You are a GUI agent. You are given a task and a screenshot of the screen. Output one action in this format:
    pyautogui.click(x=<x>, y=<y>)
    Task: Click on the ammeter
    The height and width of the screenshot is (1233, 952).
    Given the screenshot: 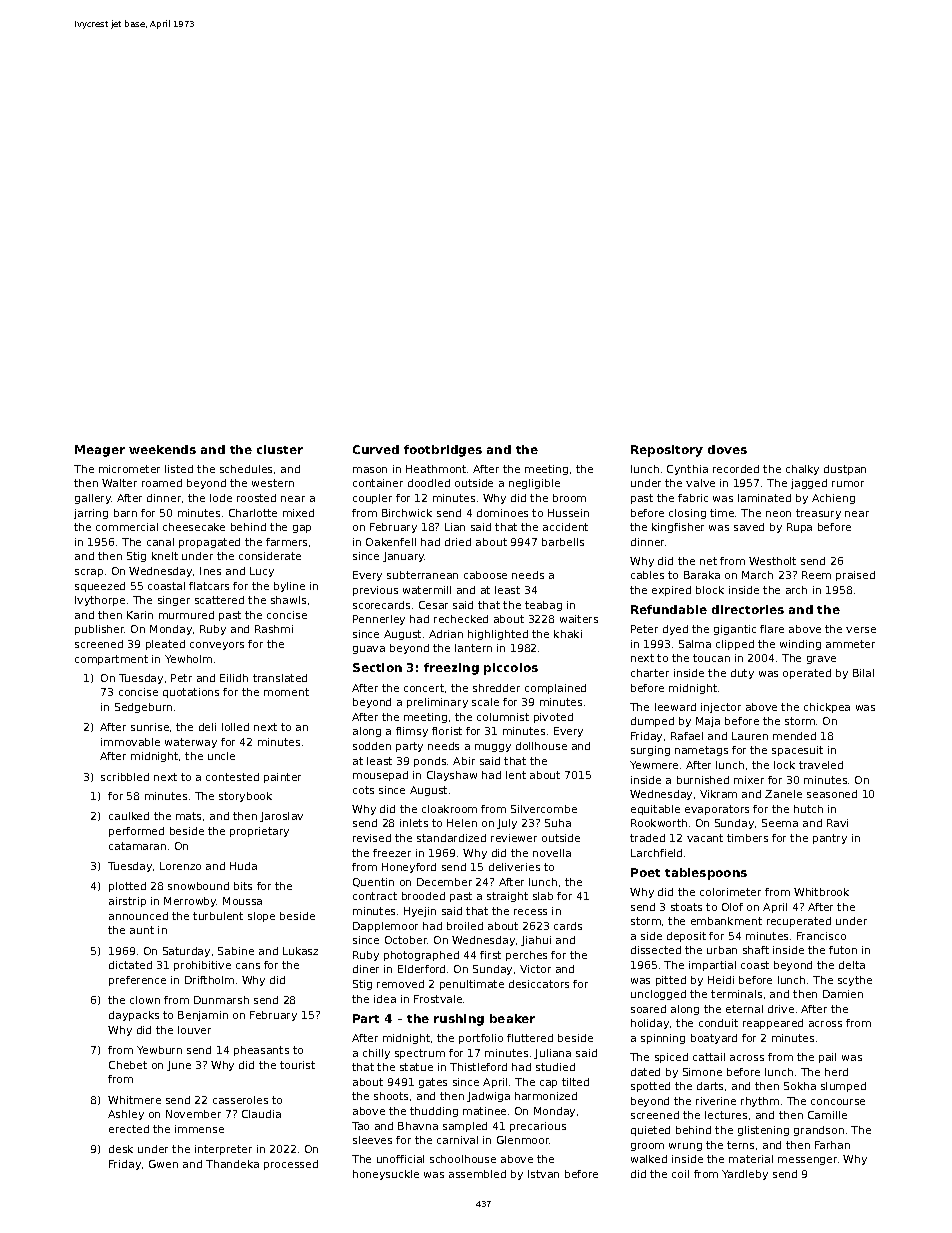 What is the action you would take?
    pyautogui.click(x=850, y=644)
